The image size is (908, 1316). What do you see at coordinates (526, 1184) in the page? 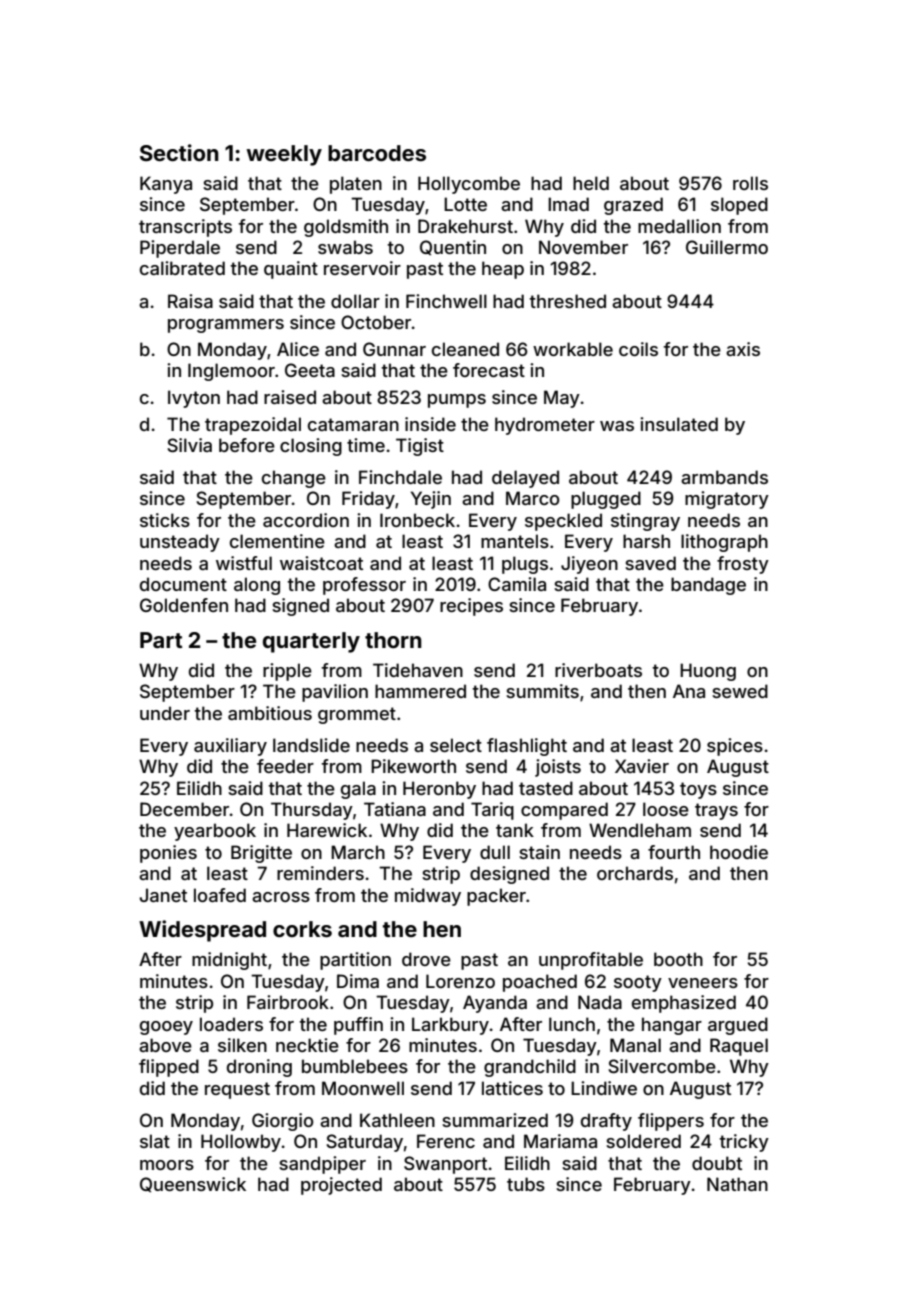
I see `tubs` at bounding box center [526, 1184].
